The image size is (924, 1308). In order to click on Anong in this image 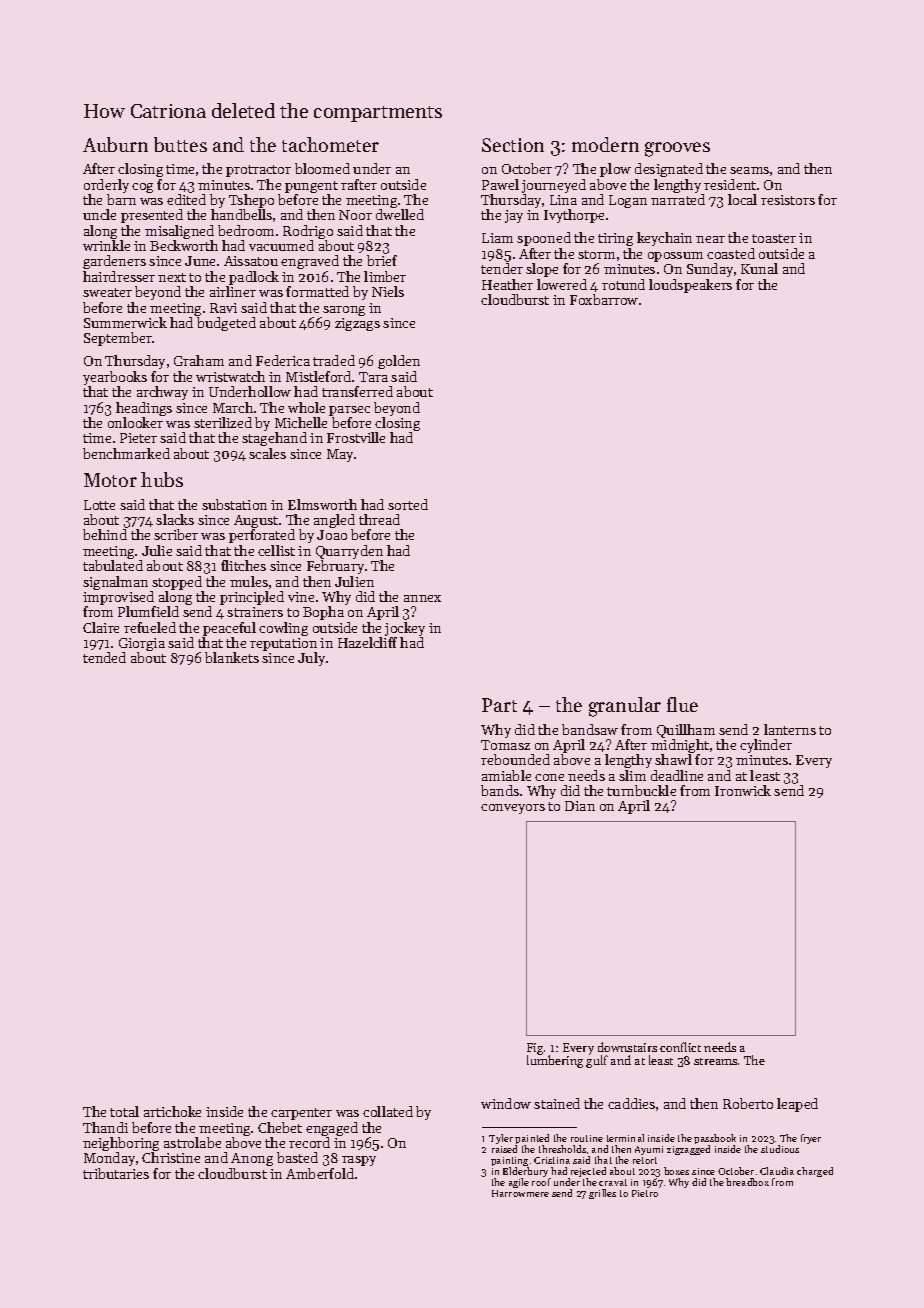, I will do `click(252, 1159)`.
